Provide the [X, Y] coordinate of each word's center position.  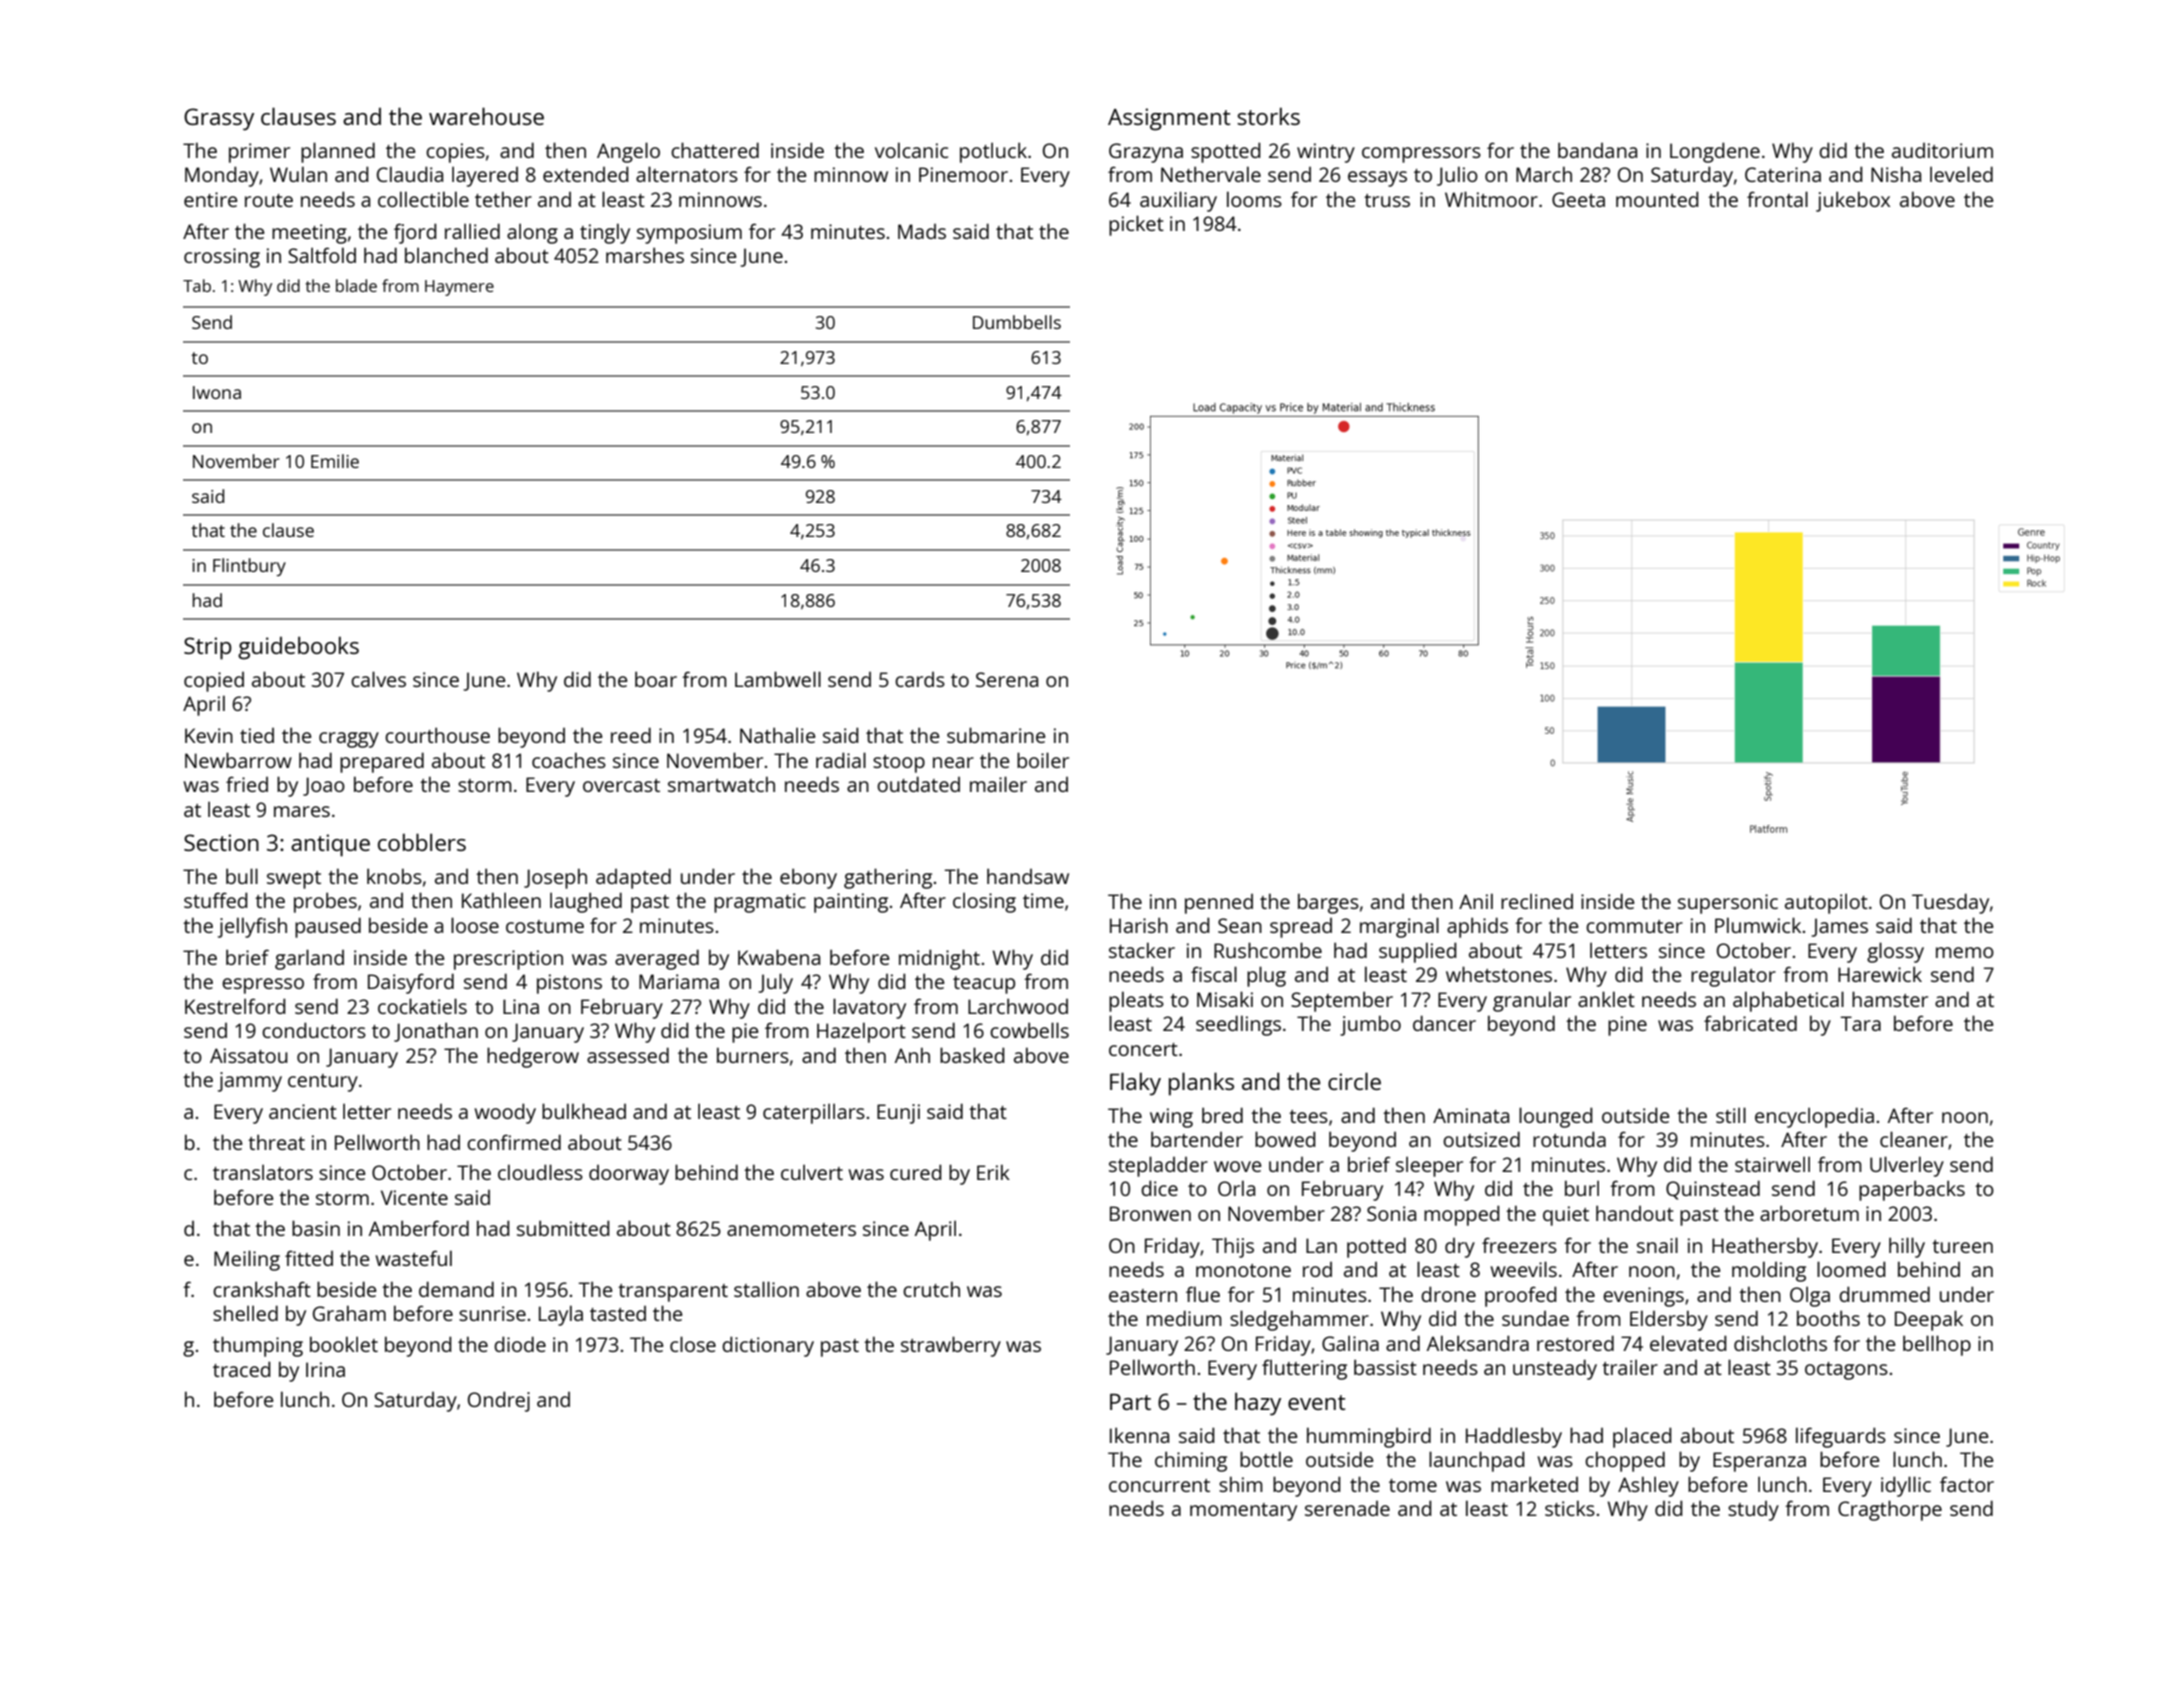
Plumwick [1758, 925]
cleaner [1914, 1139]
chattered [715, 150]
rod [1317, 1269]
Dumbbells [1017, 322]
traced [242, 1369]
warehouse [486, 116]
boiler [1043, 760]
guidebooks [298, 648]
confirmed [514, 1142]
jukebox [1853, 201]
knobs [394, 876]
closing [984, 902]
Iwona [217, 392]
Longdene [1715, 152]
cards [920, 679]
